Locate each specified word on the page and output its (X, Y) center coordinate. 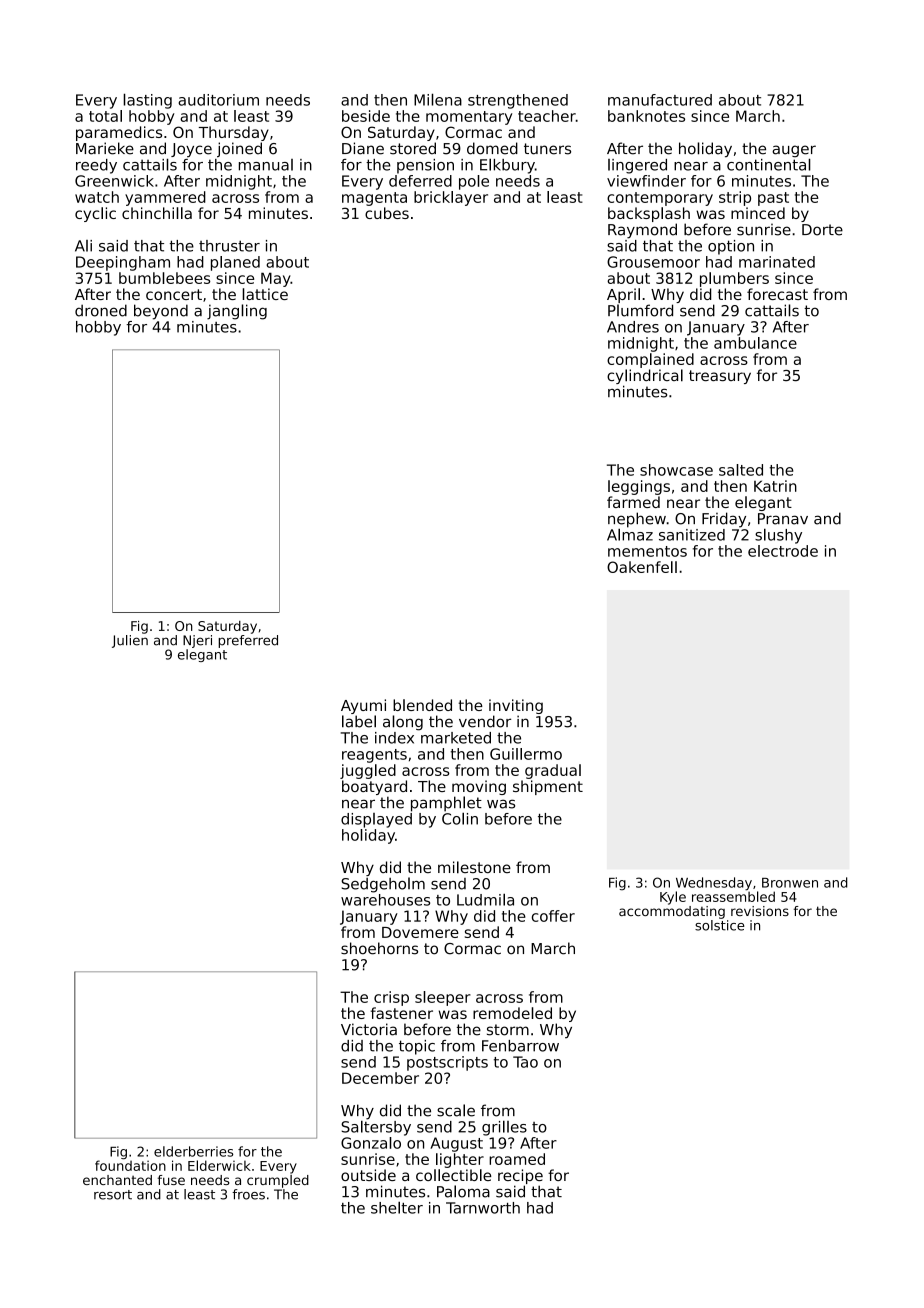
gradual (553, 771)
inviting (516, 706)
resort (113, 1195)
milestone (474, 867)
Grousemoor (653, 262)
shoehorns (379, 948)
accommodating (672, 912)
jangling (237, 312)
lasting (147, 101)
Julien (130, 641)
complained (650, 360)
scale (456, 1110)
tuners (547, 149)
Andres (633, 327)
